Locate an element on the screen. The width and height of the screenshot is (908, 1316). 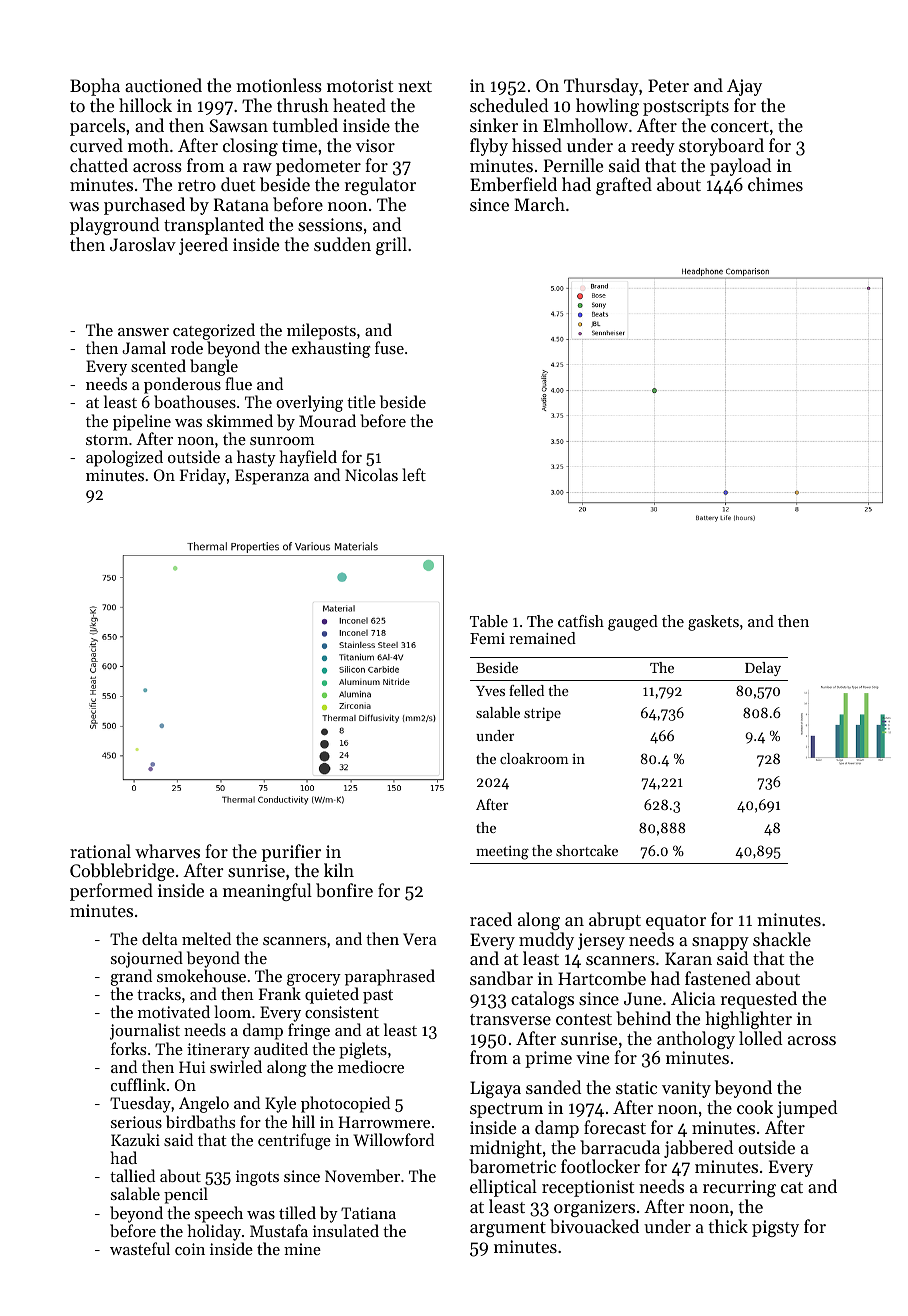
Ajay is located at coordinates (744, 87).
